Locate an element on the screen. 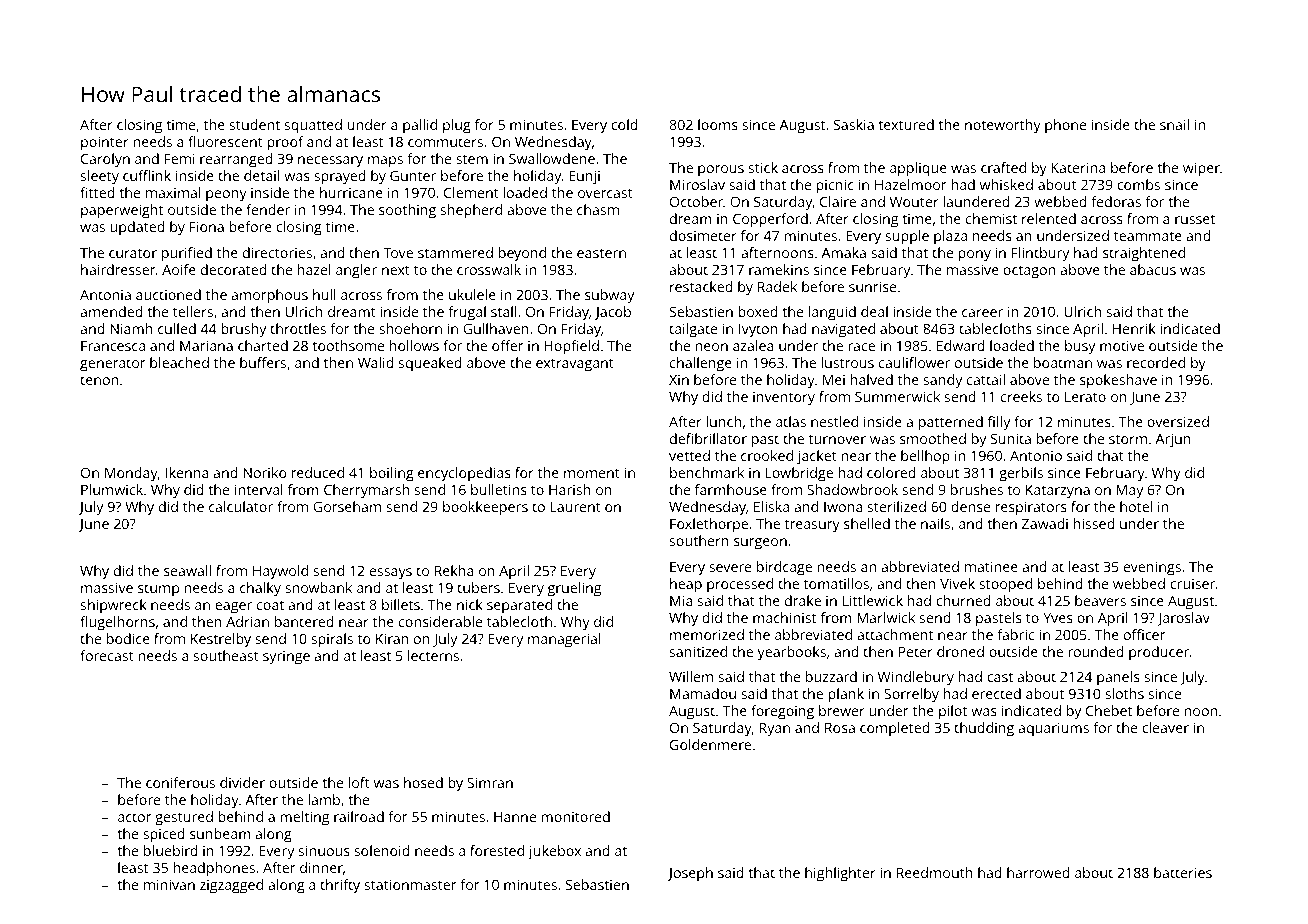 The image size is (1308, 924). snail is located at coordinates (1174, 124).
